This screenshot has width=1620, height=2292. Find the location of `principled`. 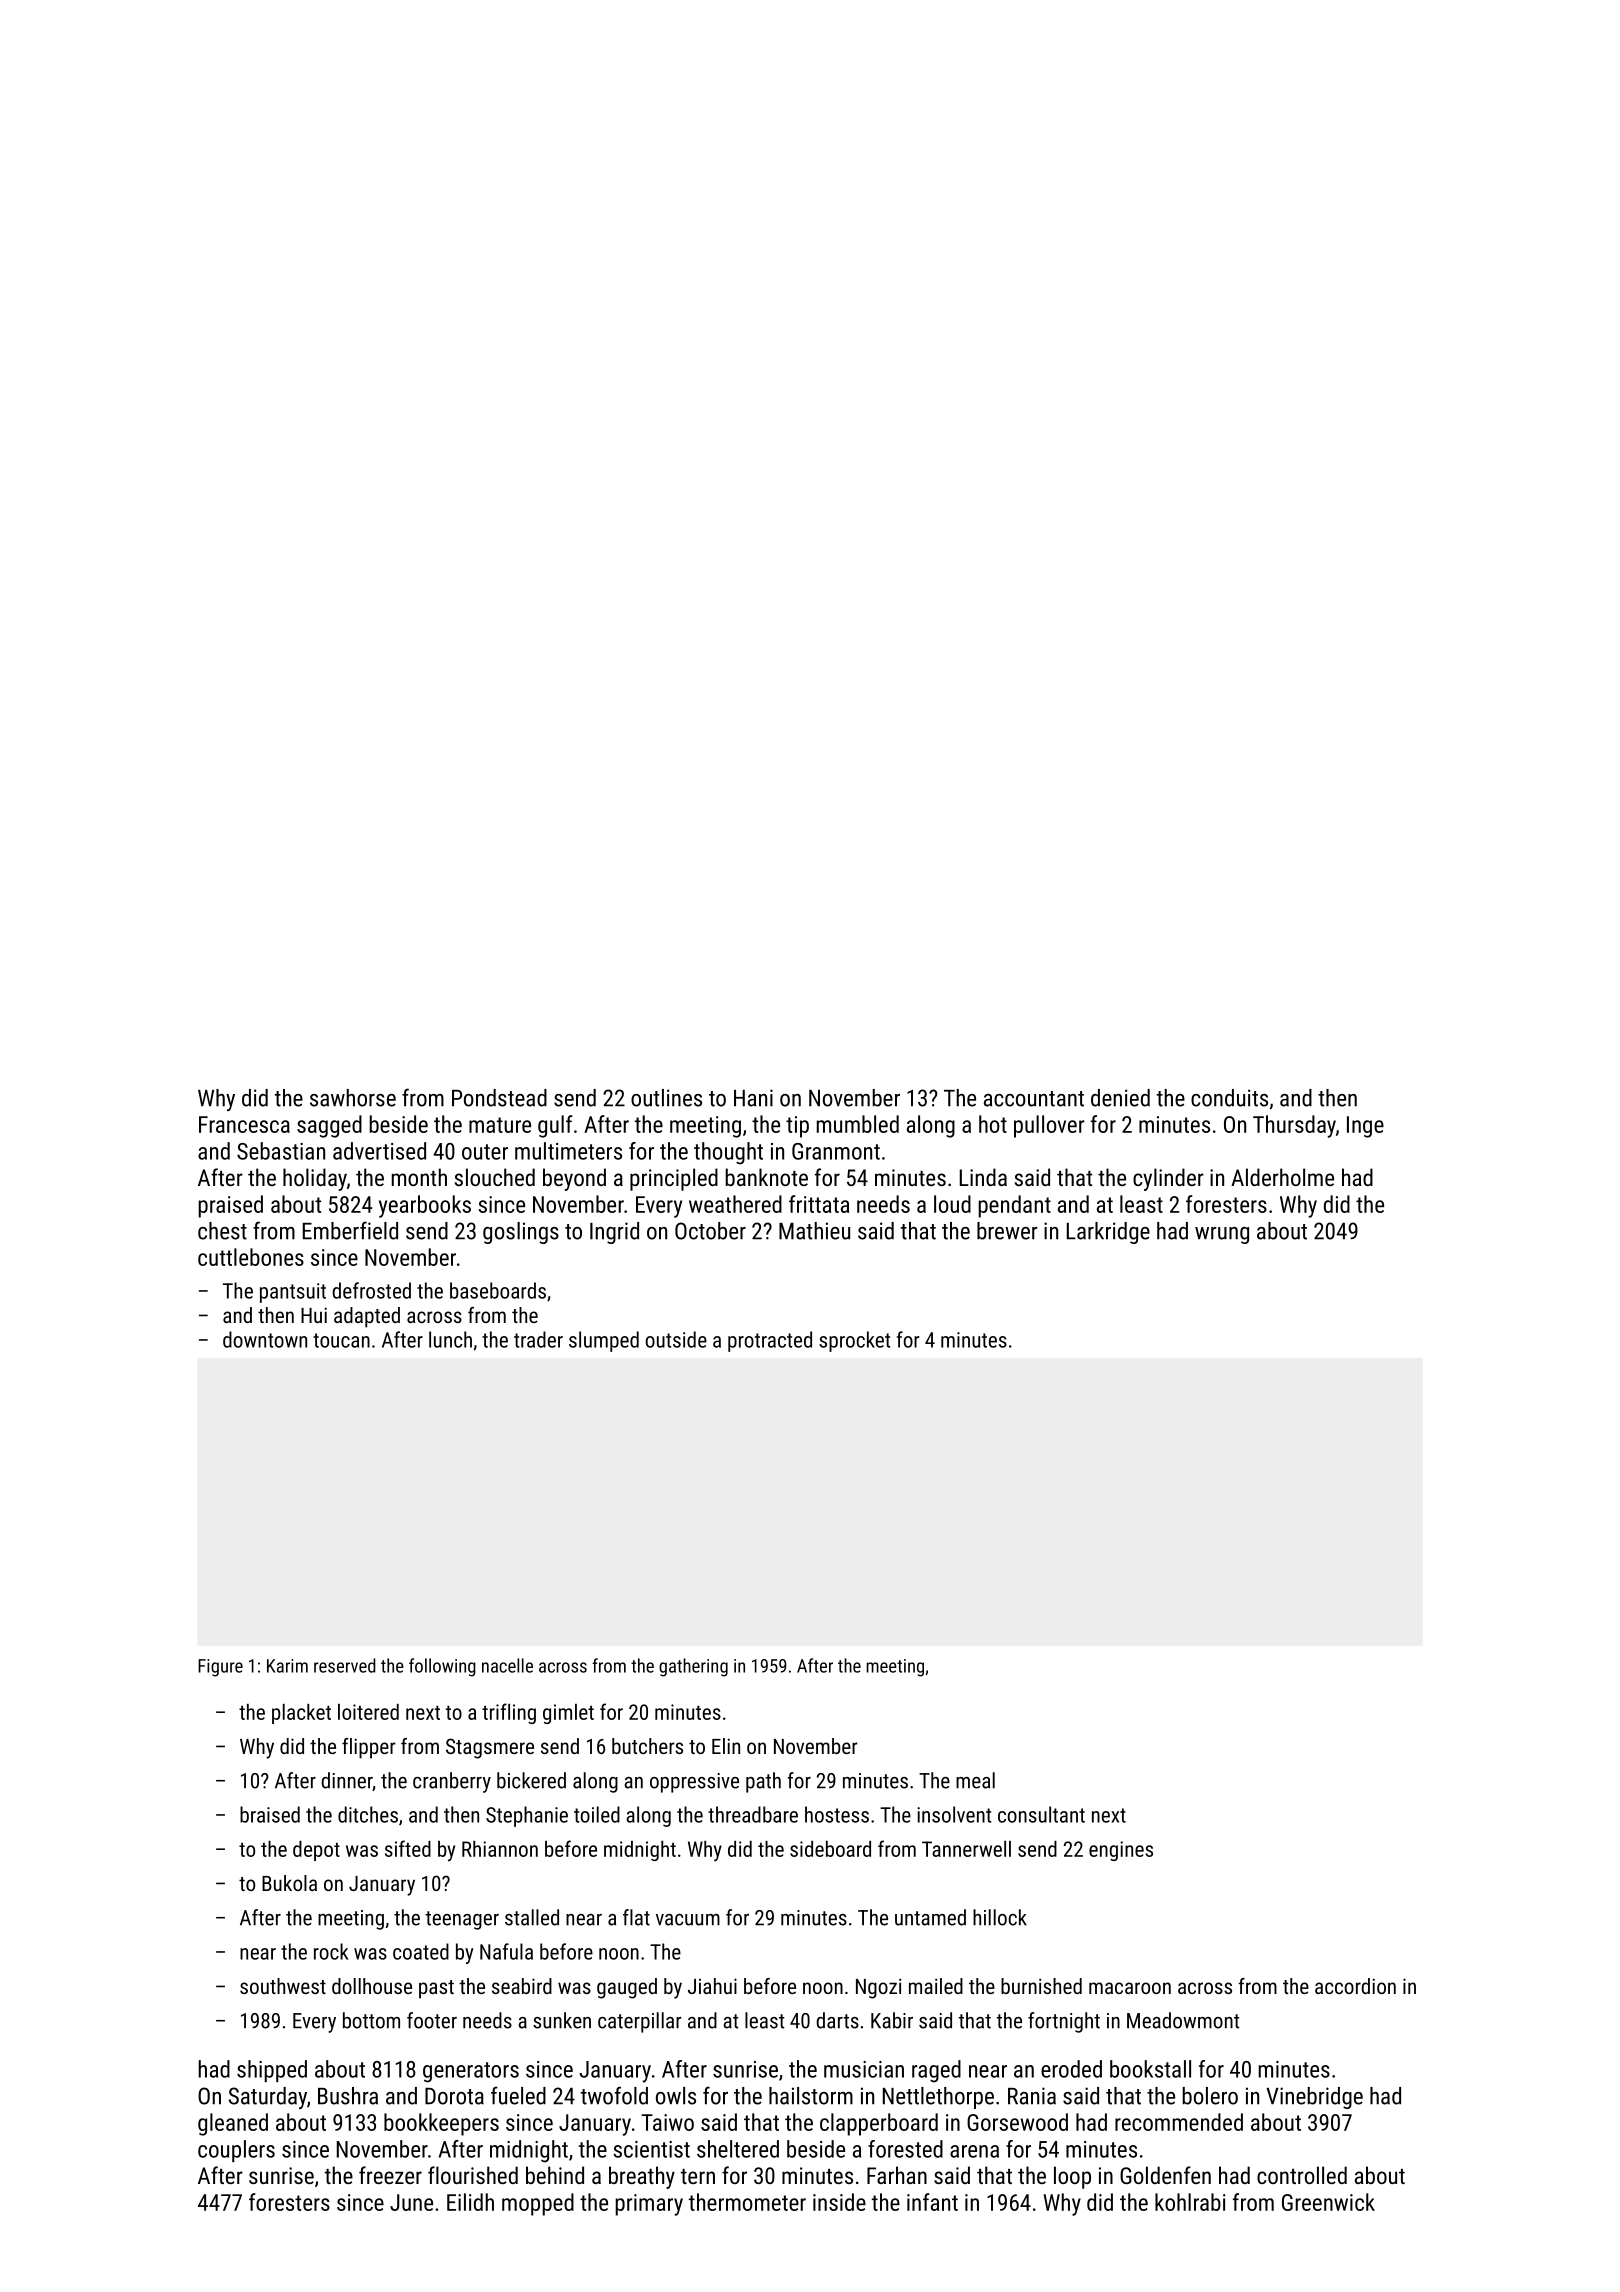

principled is located at coordinates (674, 1179).
